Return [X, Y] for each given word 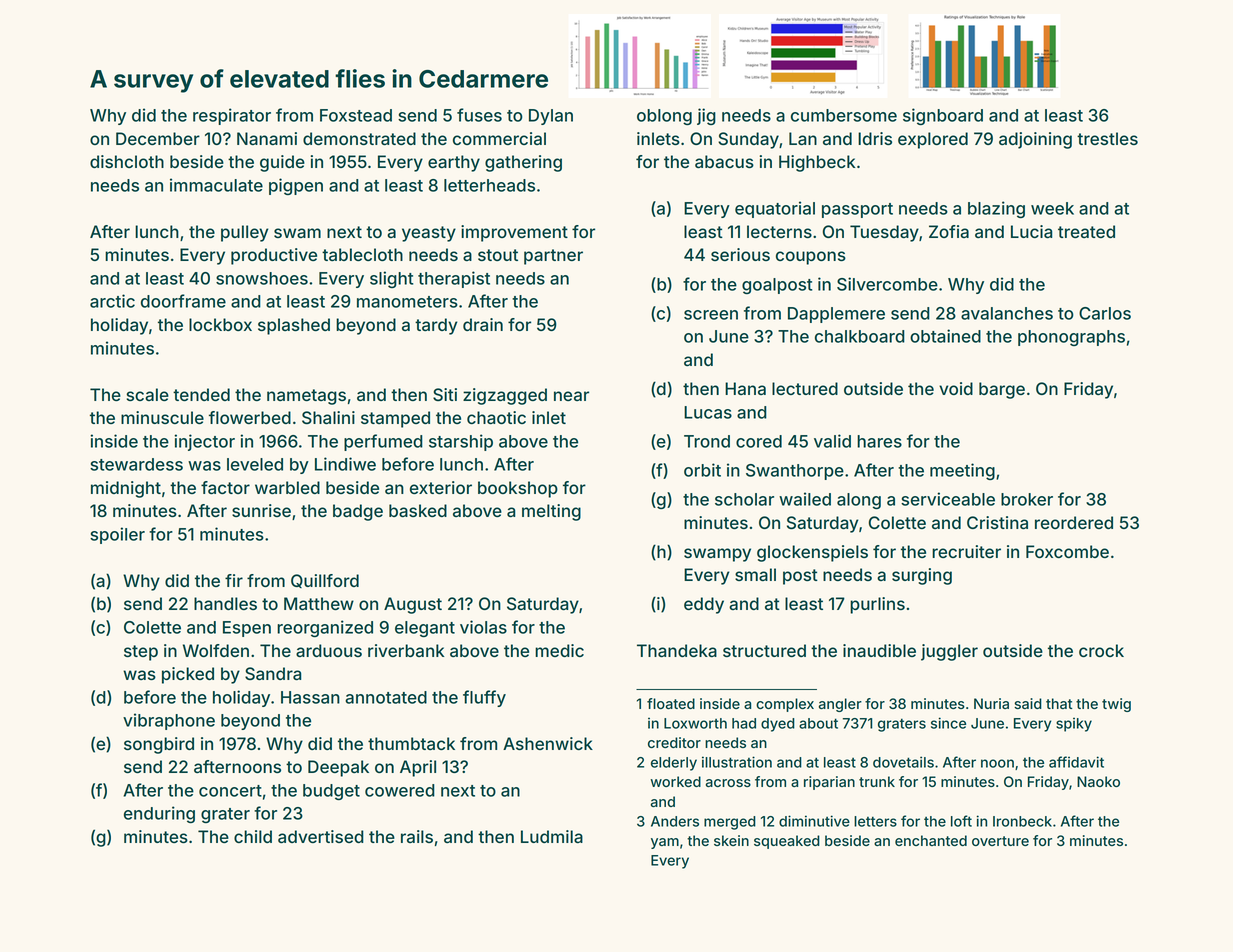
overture [1000, 841]
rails [417, 836]
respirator [232, 116]
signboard [943, 116]
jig [706, 116]
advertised [321, 836]
